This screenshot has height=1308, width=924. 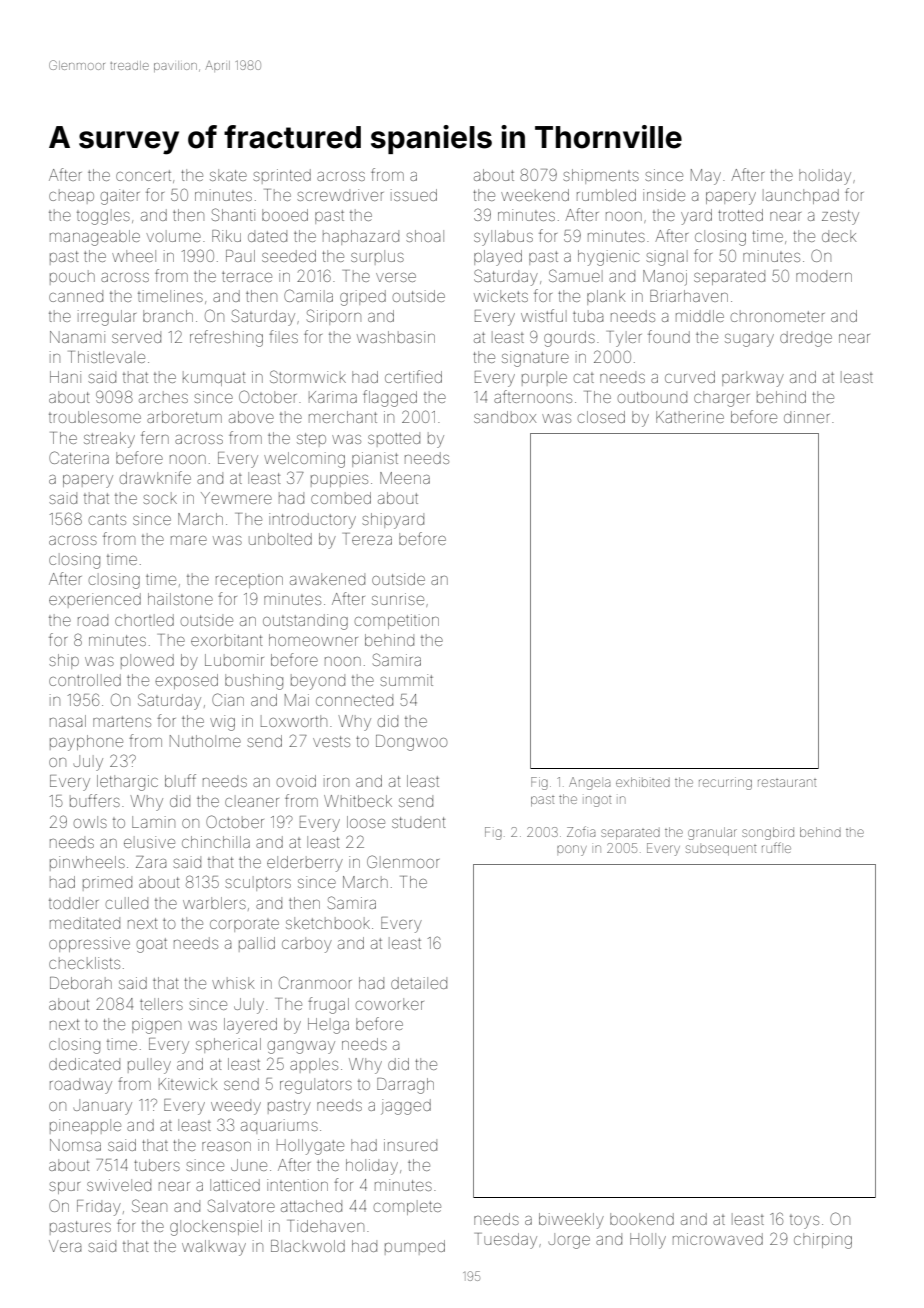 I want to click on outbound, so click(x=652, y=397).
